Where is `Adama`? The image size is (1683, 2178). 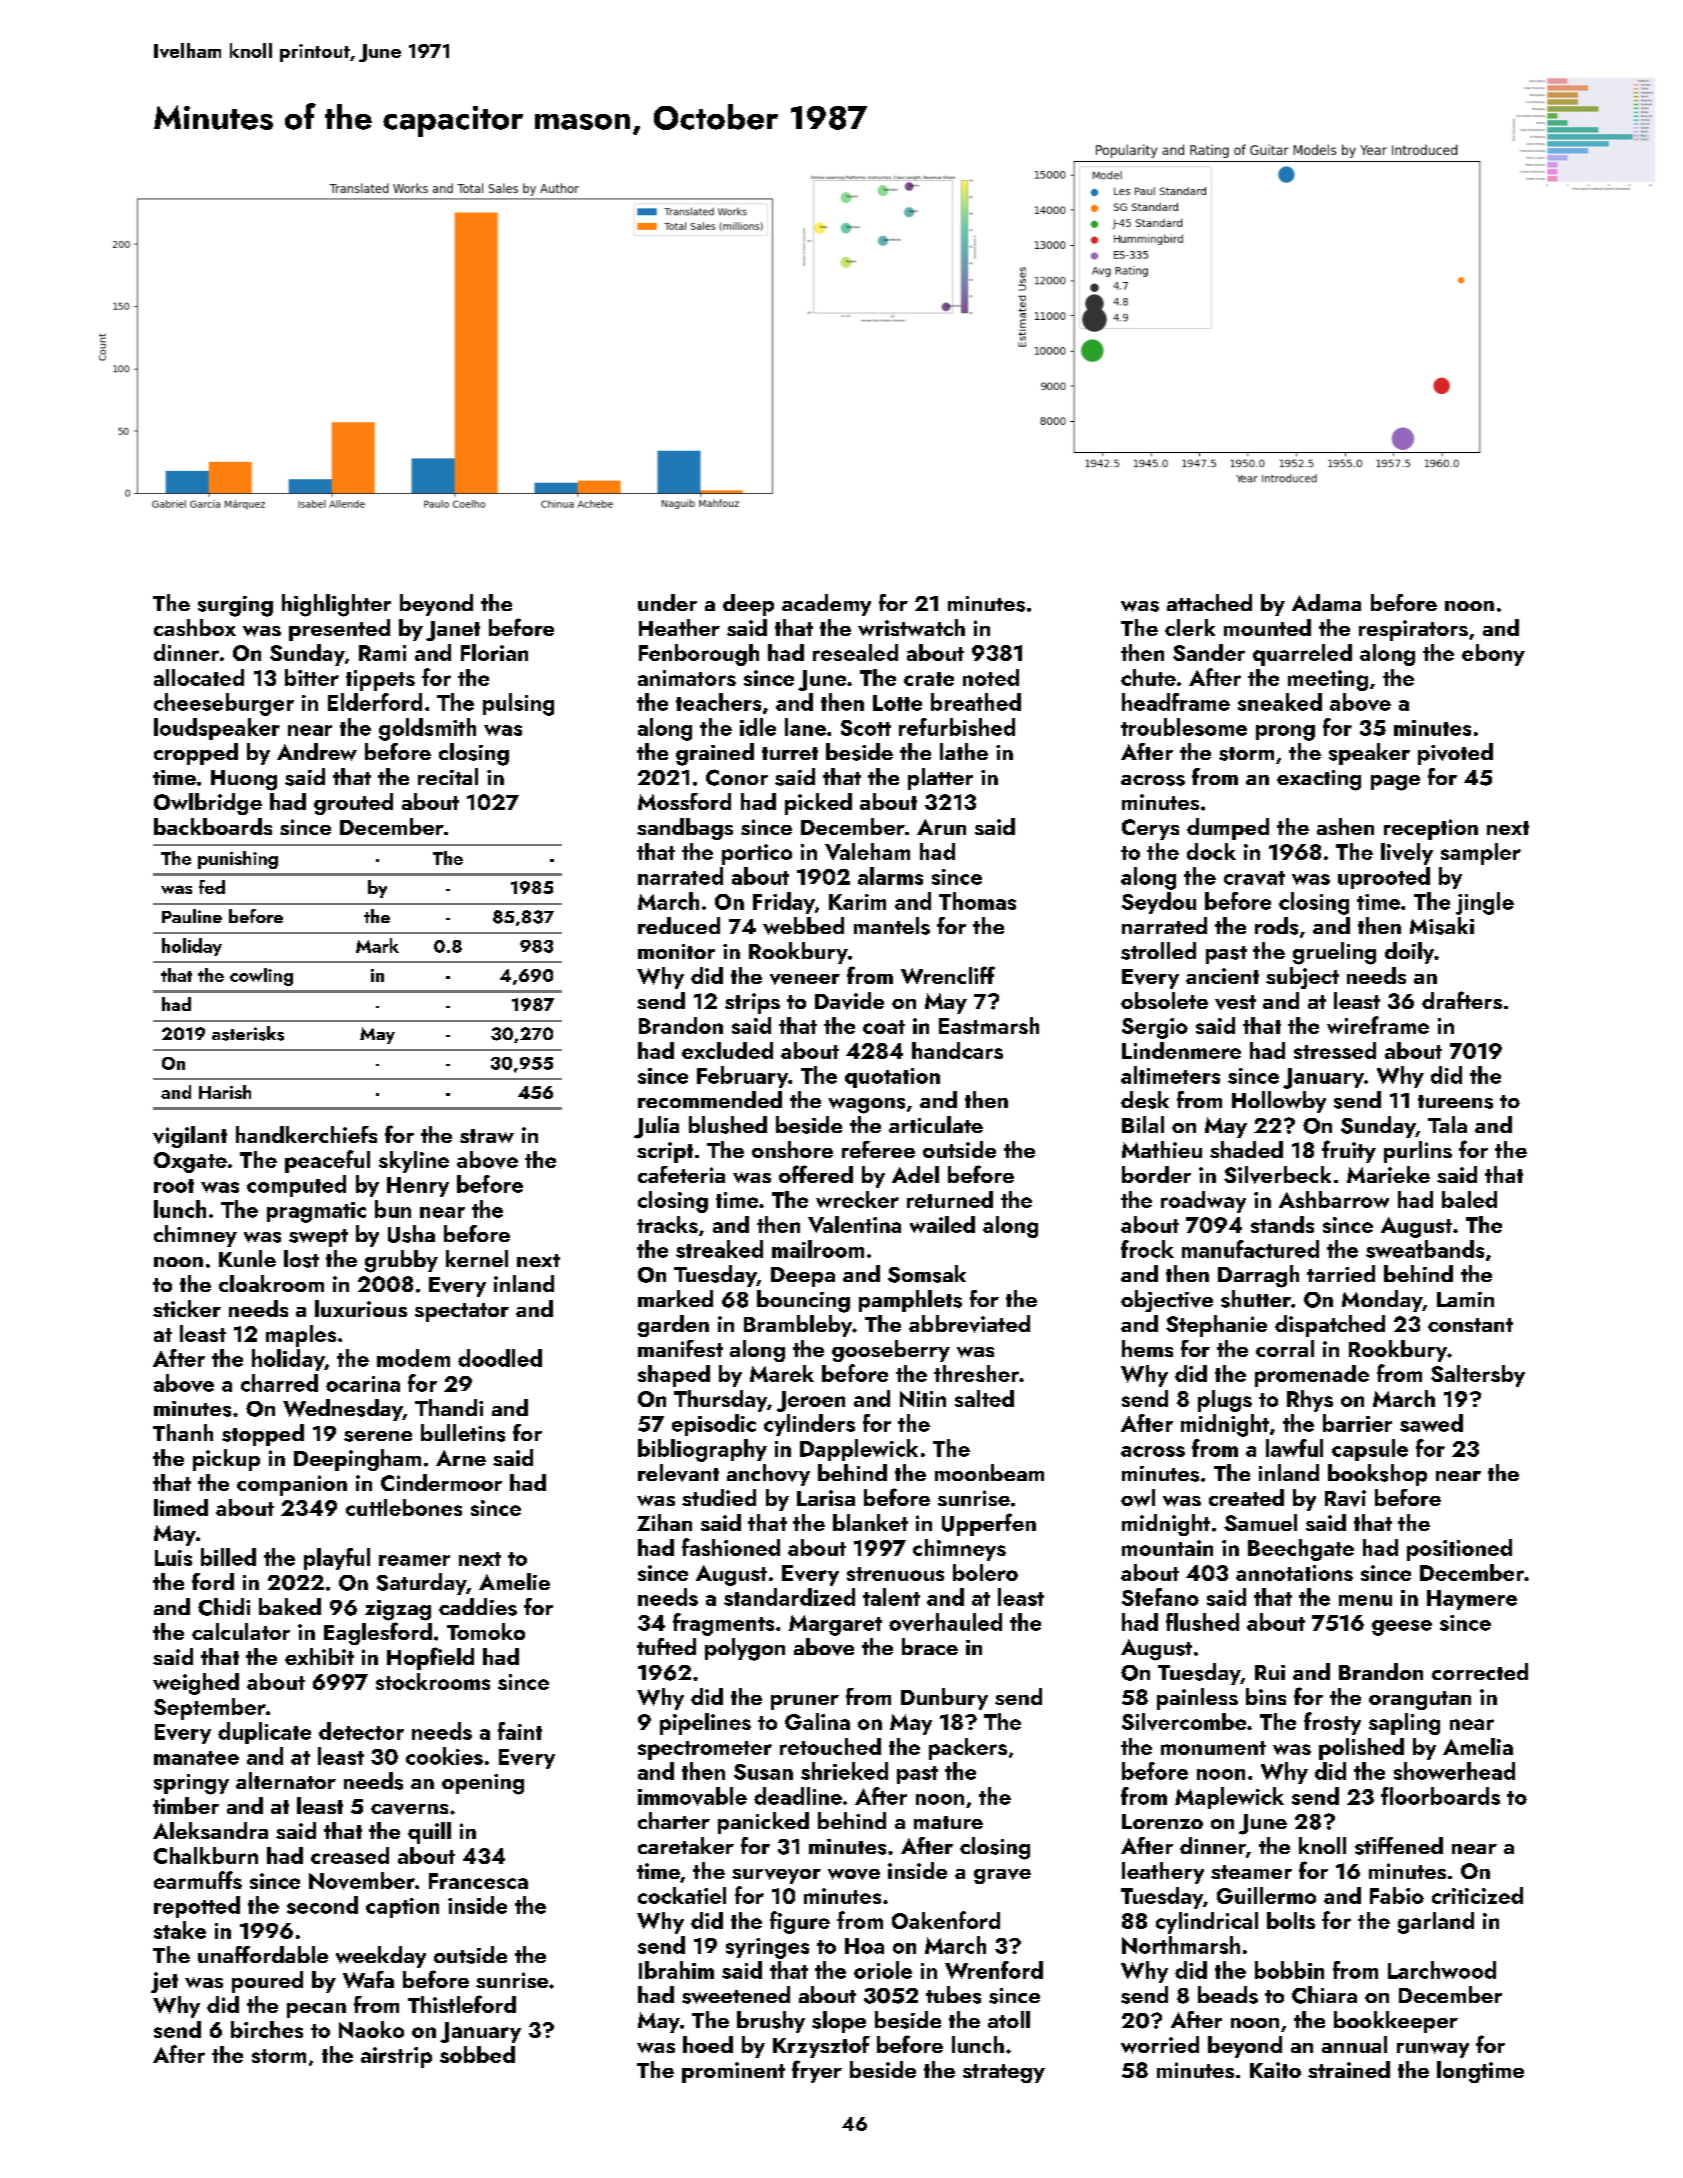
Adama is located at coordinates (1326, 602).
